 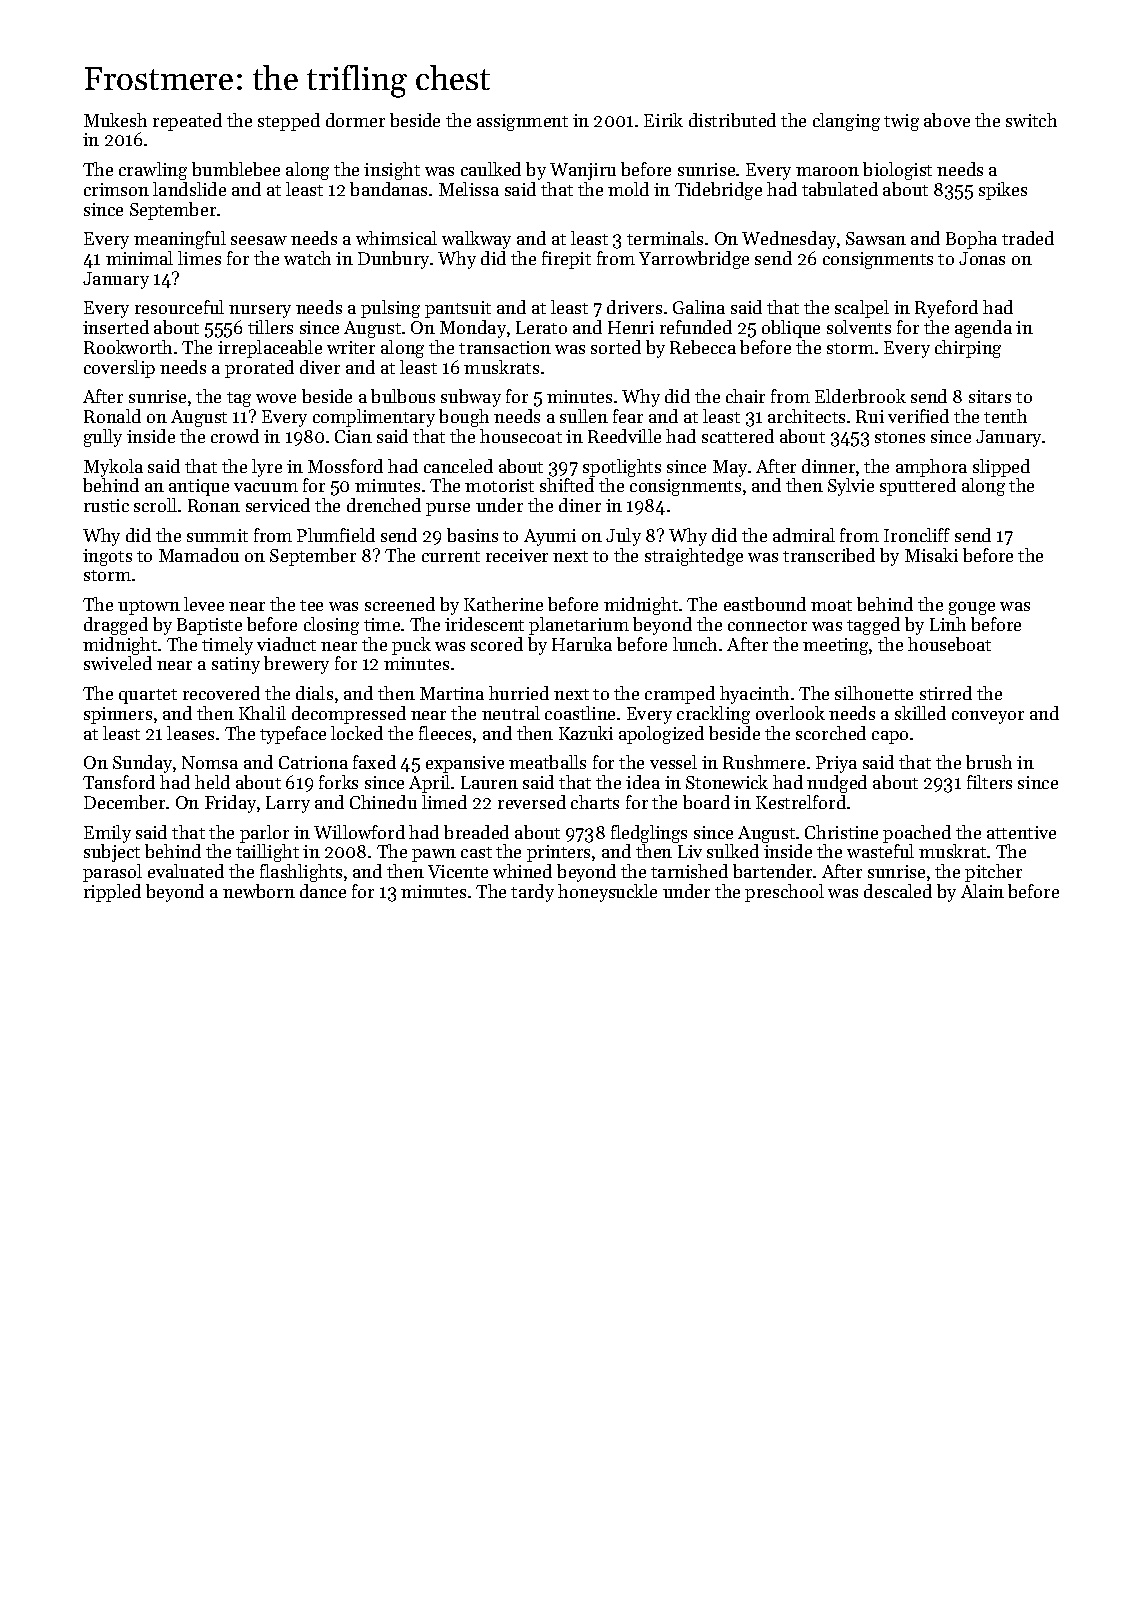 I want to click on Sawsan, so click(x=876, y=238).
